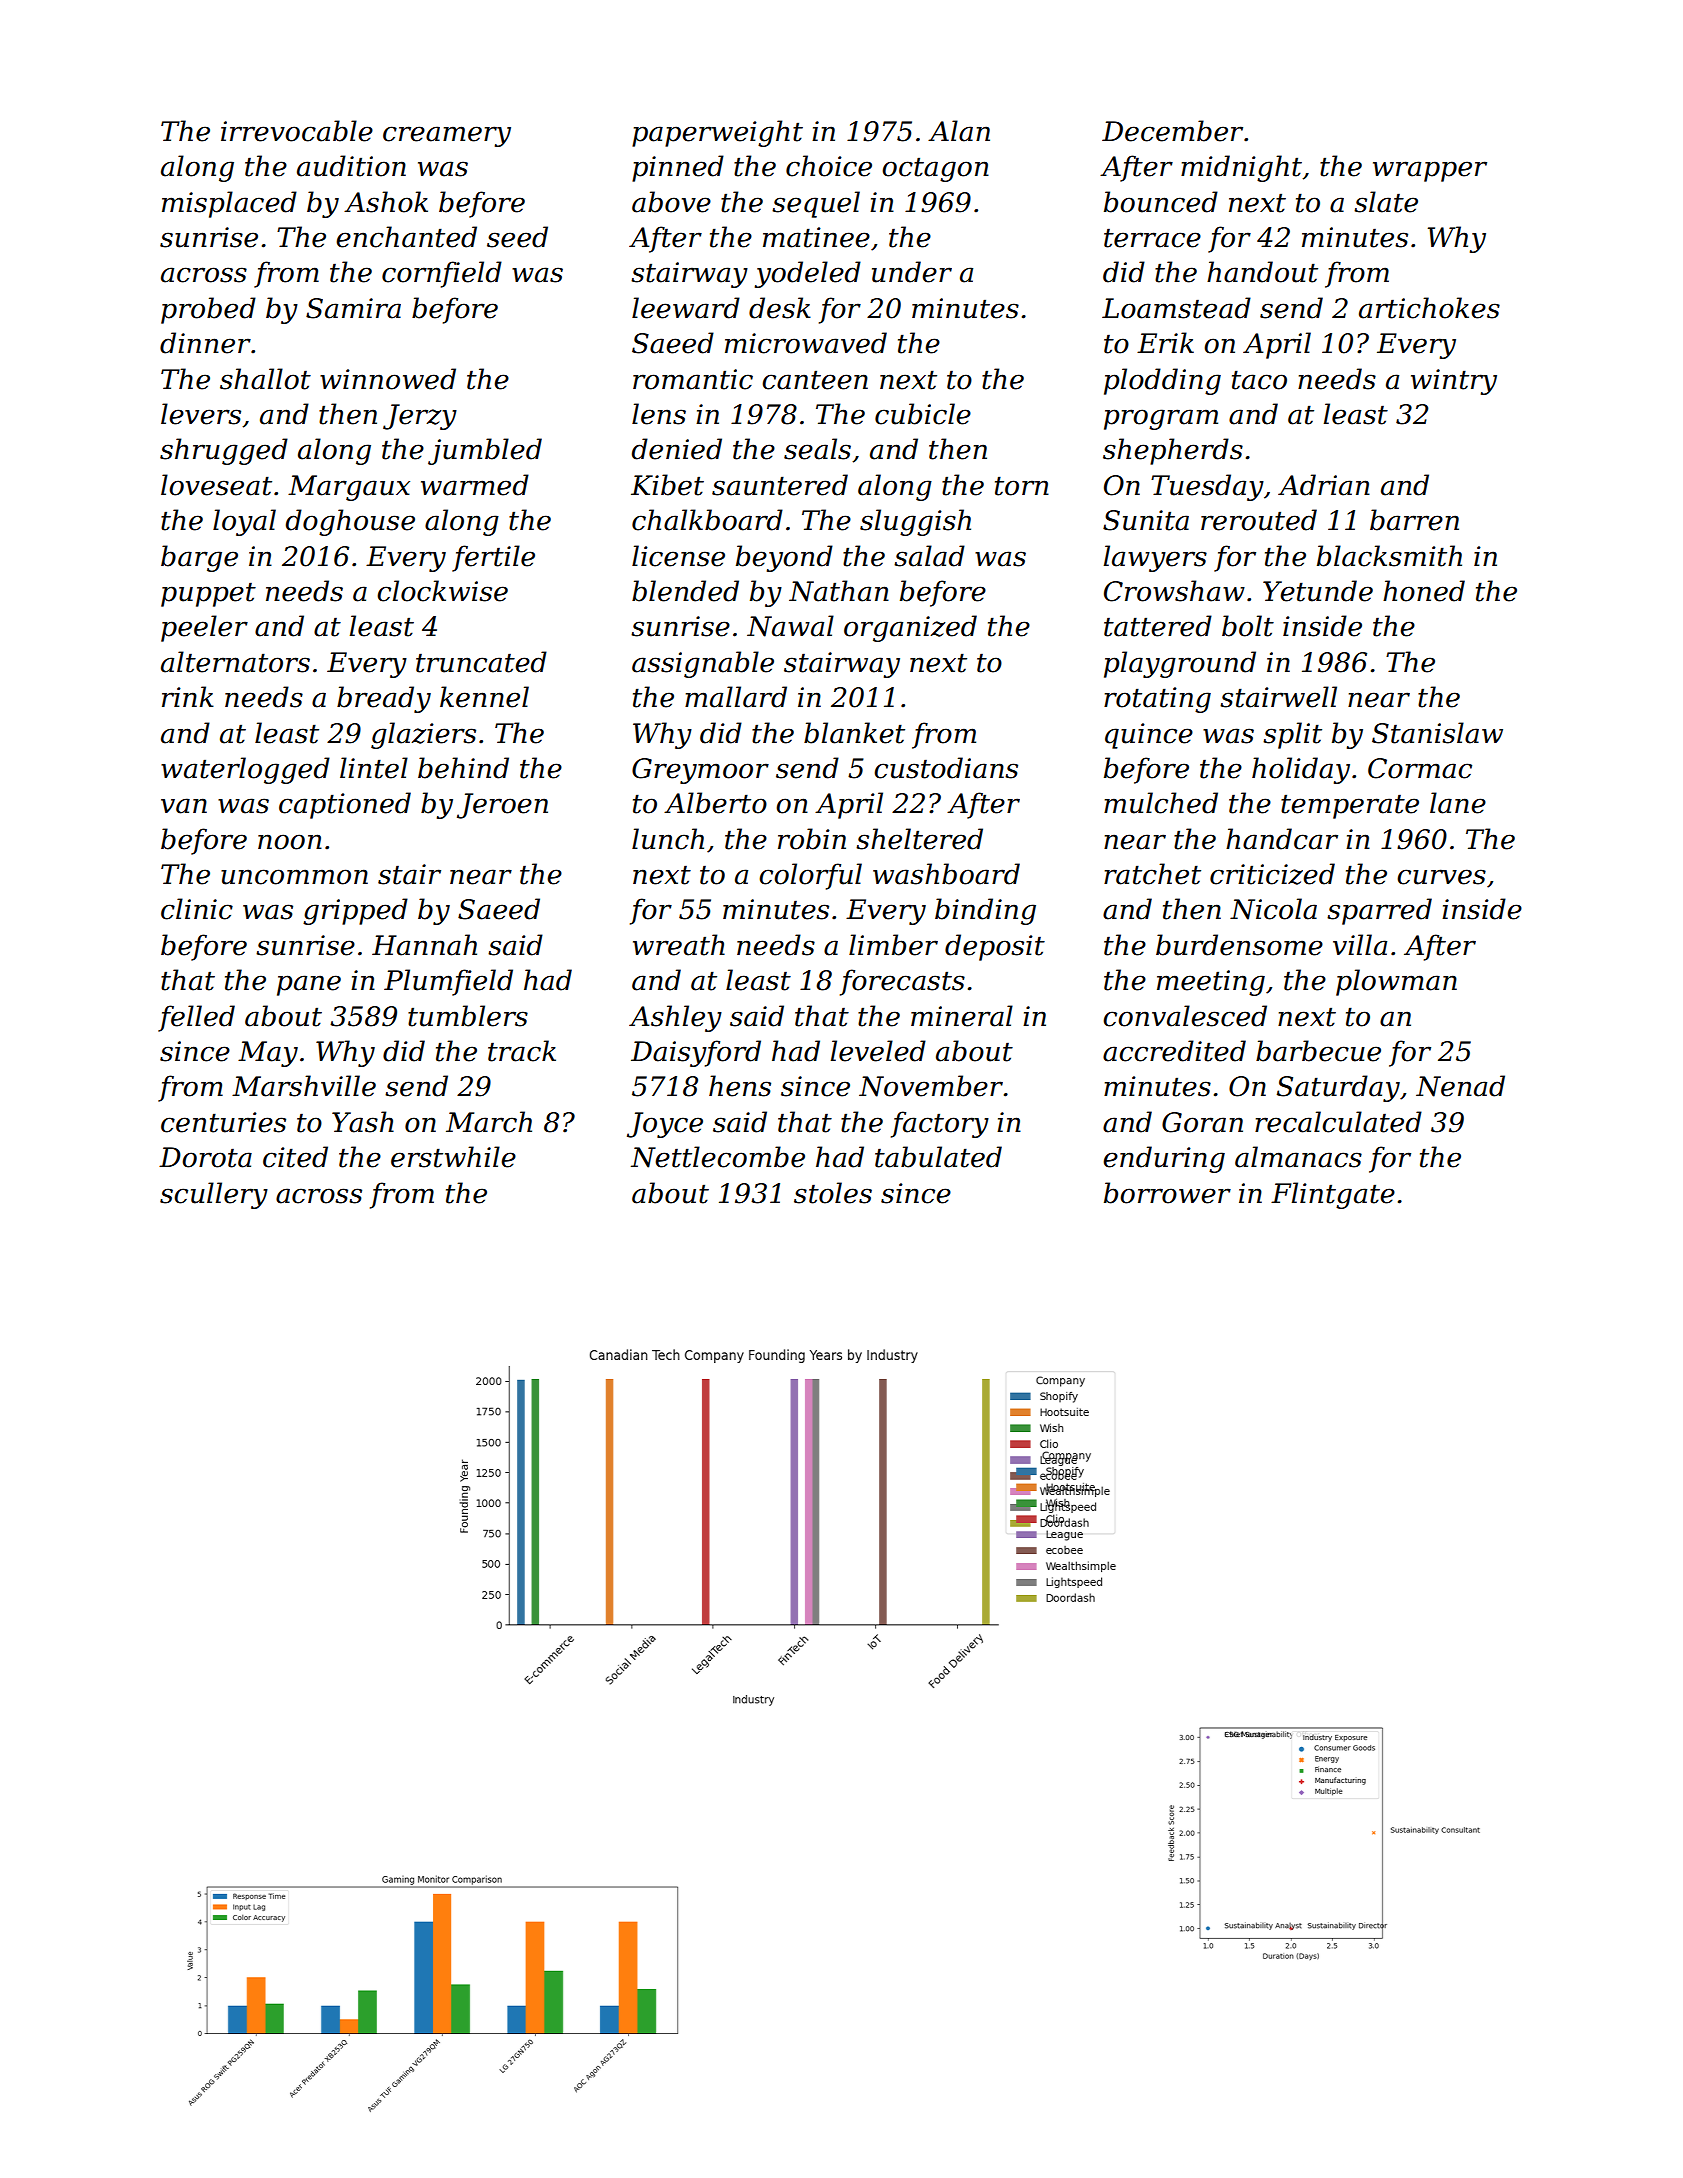 Image resolution: width=1683 pixels, height=2178 pixels. Describe the element at coordinates (297, 131) in the page. I see `irrevocable` at that location.
